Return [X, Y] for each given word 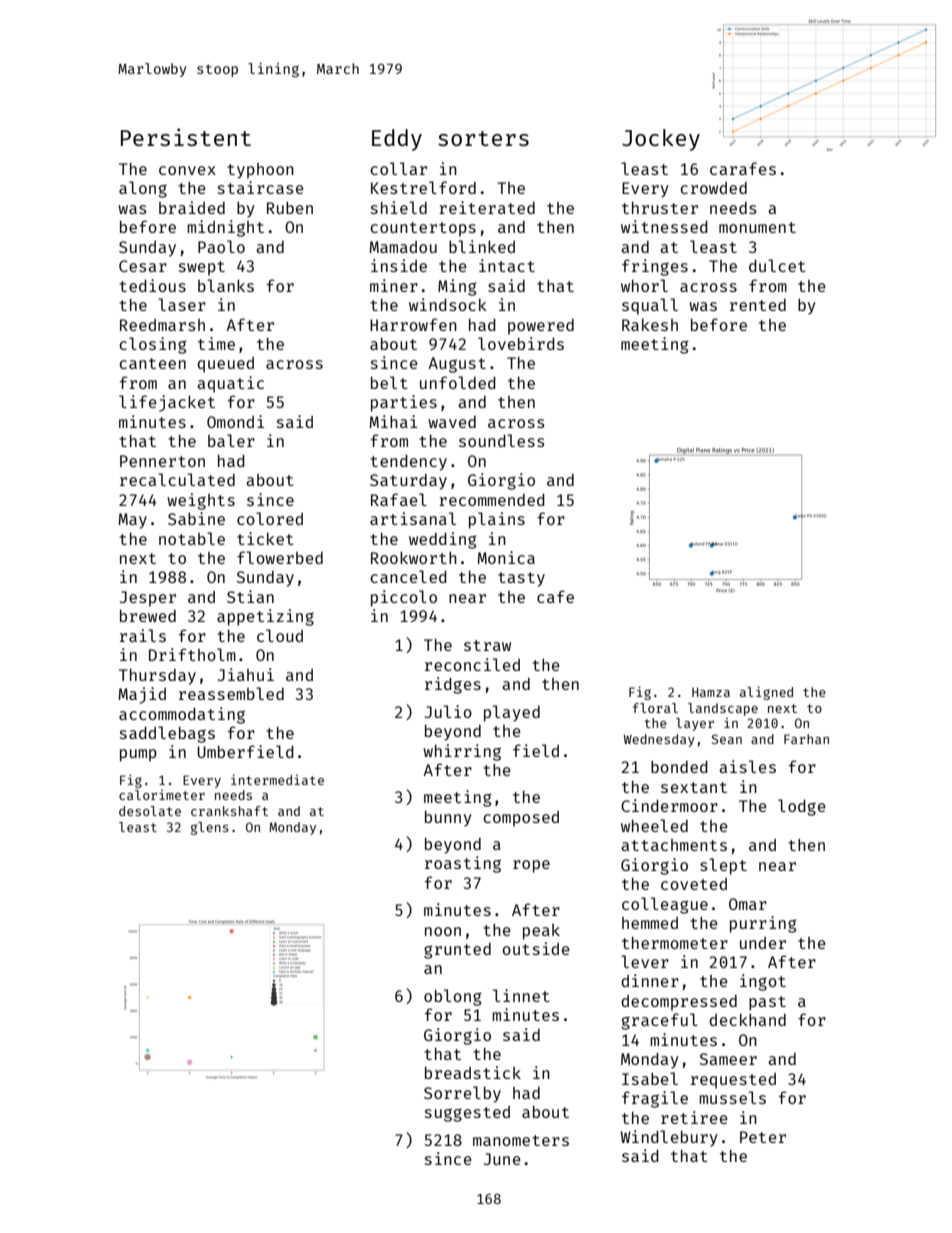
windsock [448, 304]
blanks [226, 285]
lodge [802, 807]
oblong [453, 997]
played [512, 713]
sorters [483, 138]
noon [443, 931]
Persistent [186, 137]
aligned [766, 693]
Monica [506, 557]
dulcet [777, 265]
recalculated [177, 479]
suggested [467, 1114]
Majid [142, 695]
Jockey [661, 140]
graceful [659, 1021]
